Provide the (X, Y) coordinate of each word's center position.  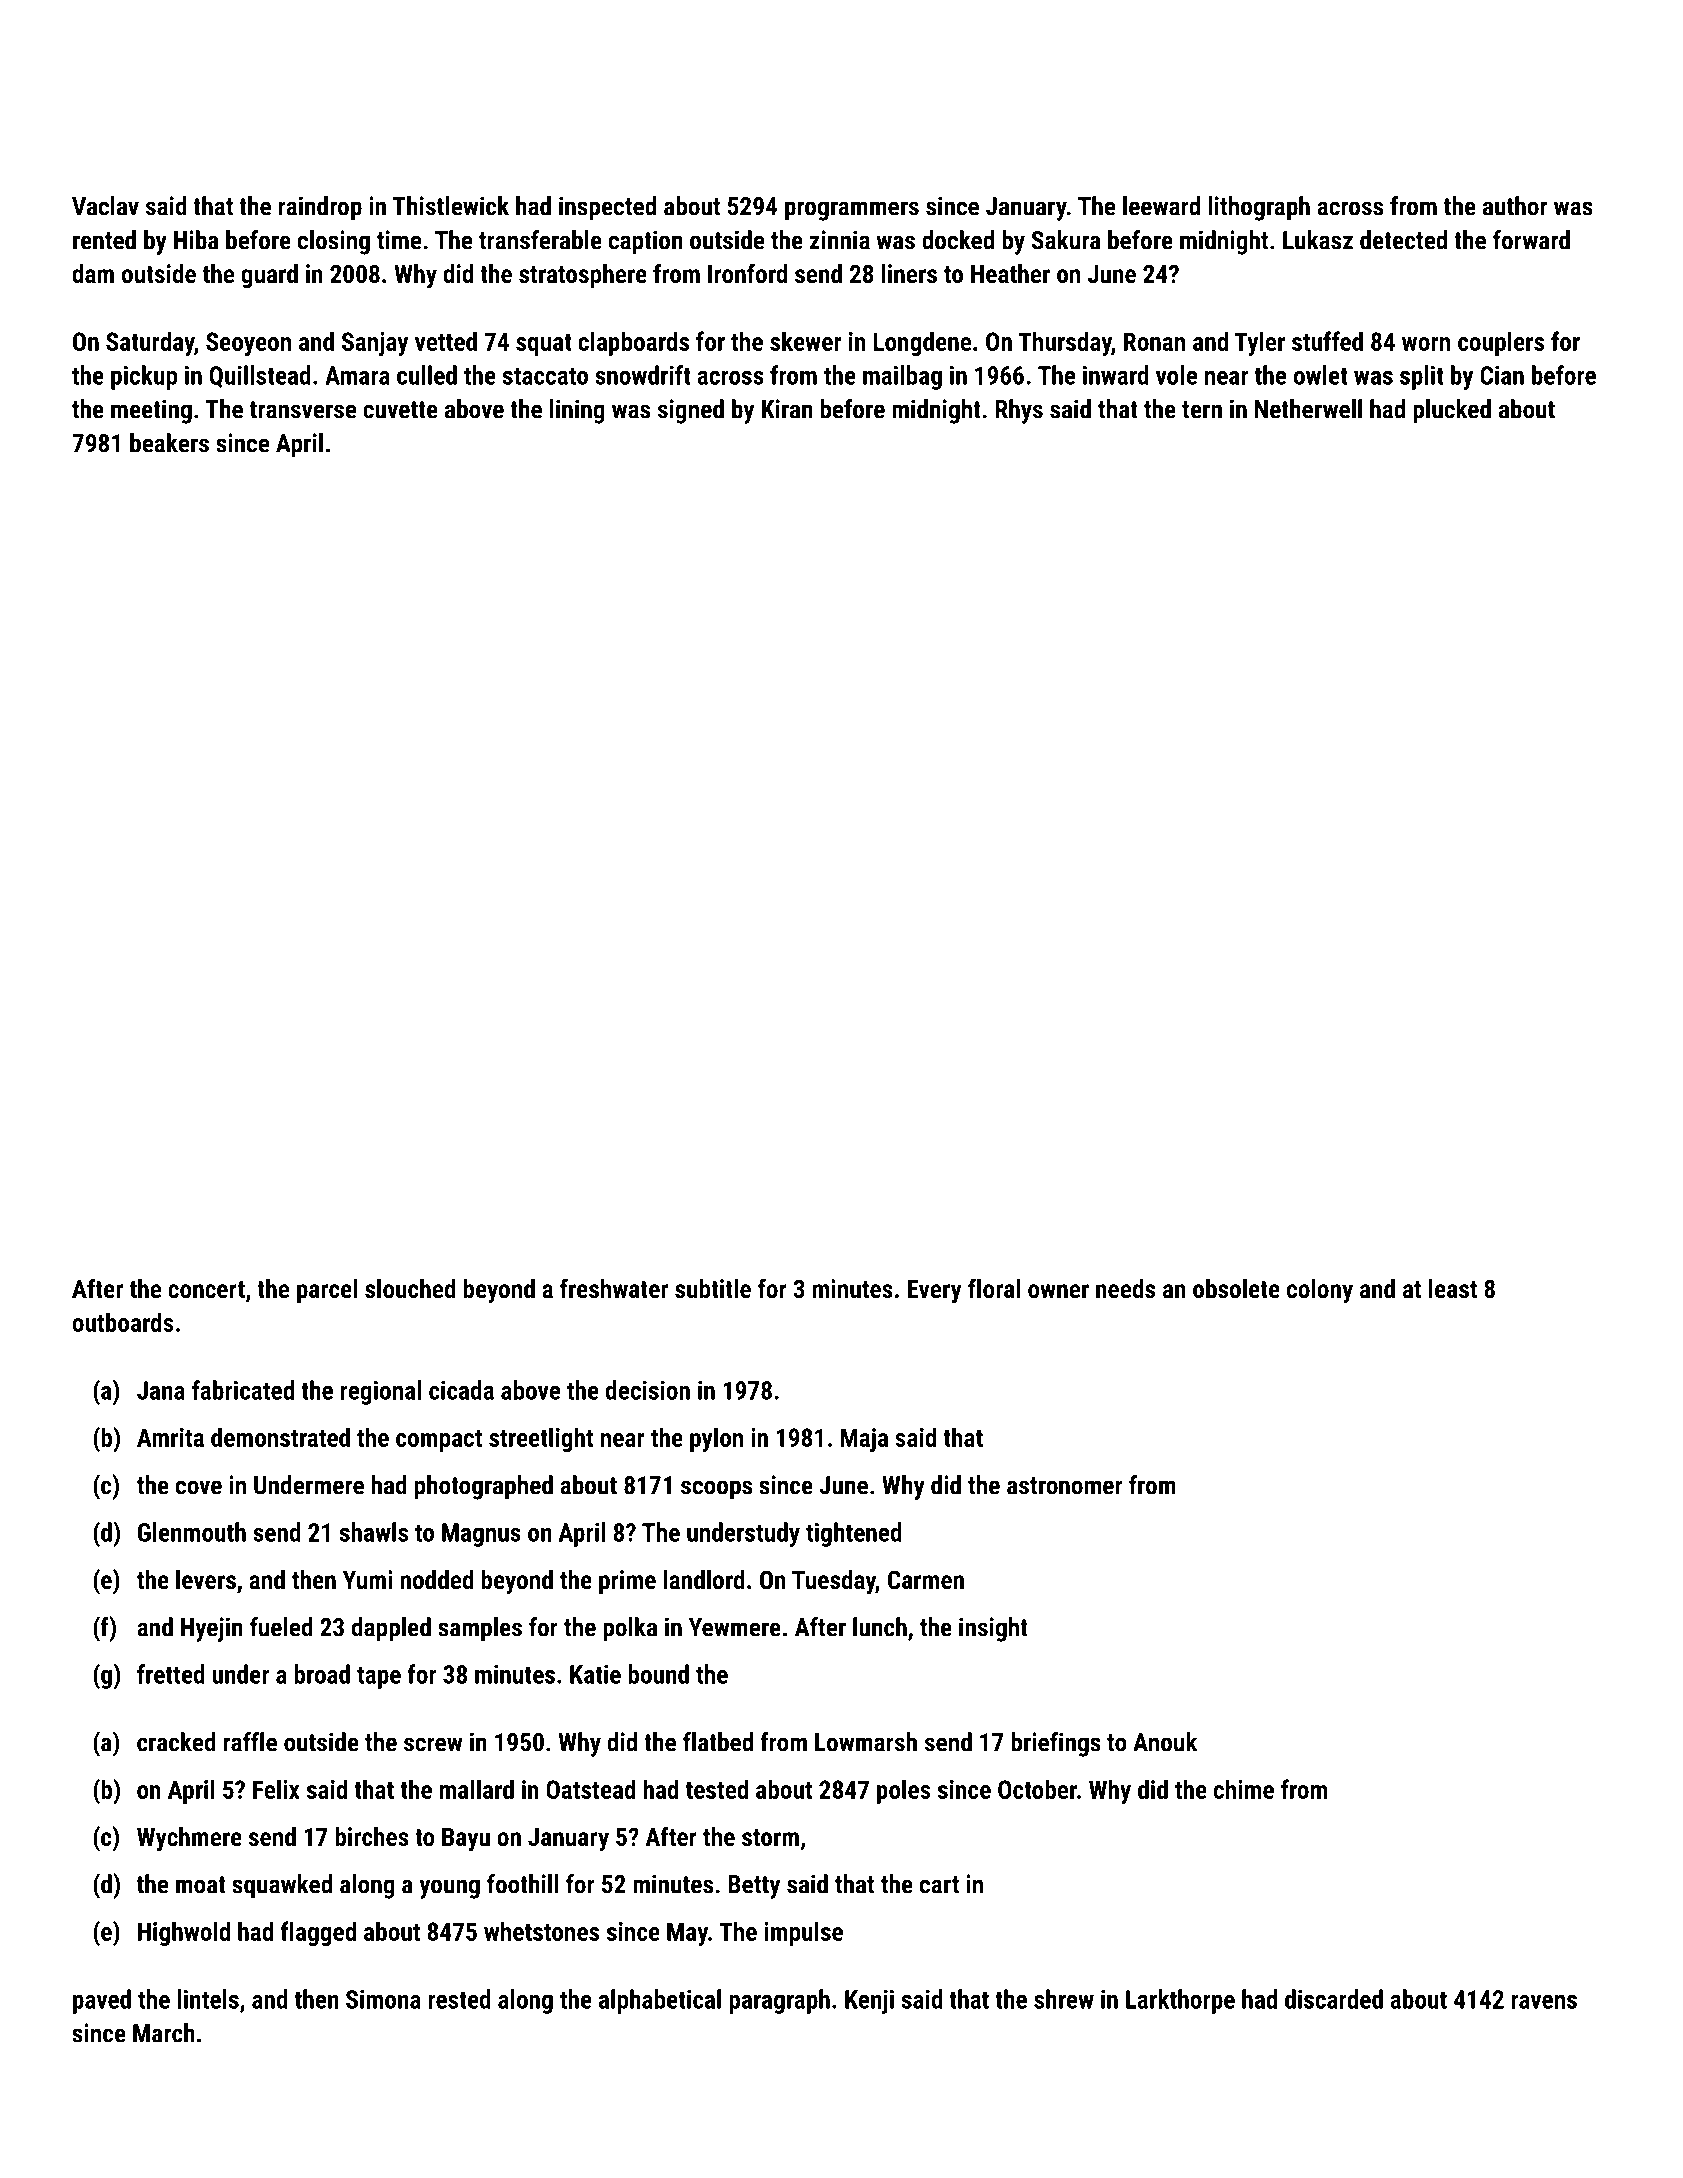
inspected (607, 208)
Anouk (1165, 1742)
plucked (1452, 411)
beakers (169, 443)
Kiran (787, 409)
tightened (854, 1534)
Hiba (196, 240)
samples (480, 1629)
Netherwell (1308, 409)
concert (206, 1289)
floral (994, 1288)
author (1515, 206)
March (164, 2033)
